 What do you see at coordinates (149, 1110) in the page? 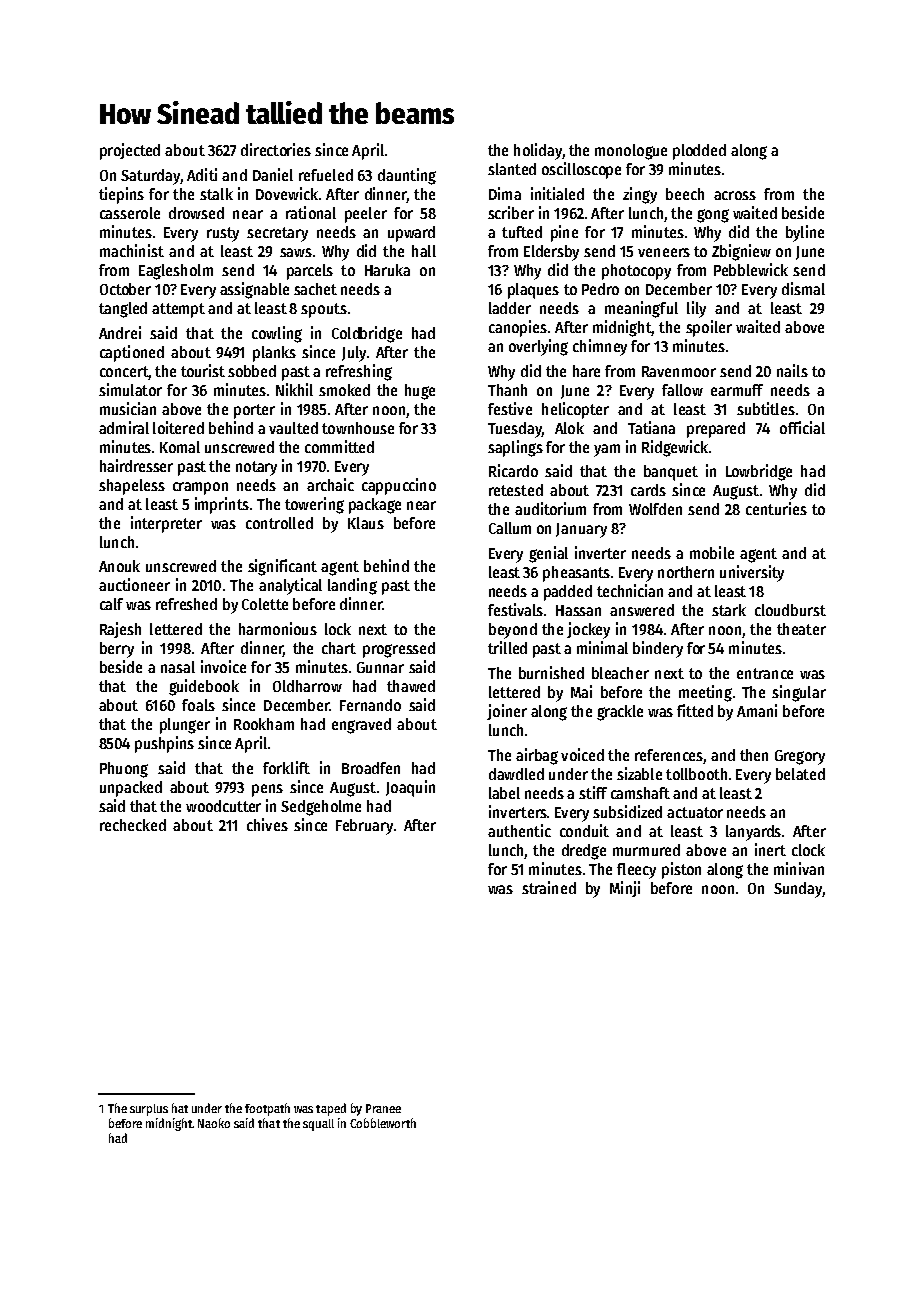
I see `surplus` at bounding box center [149, 1110].
